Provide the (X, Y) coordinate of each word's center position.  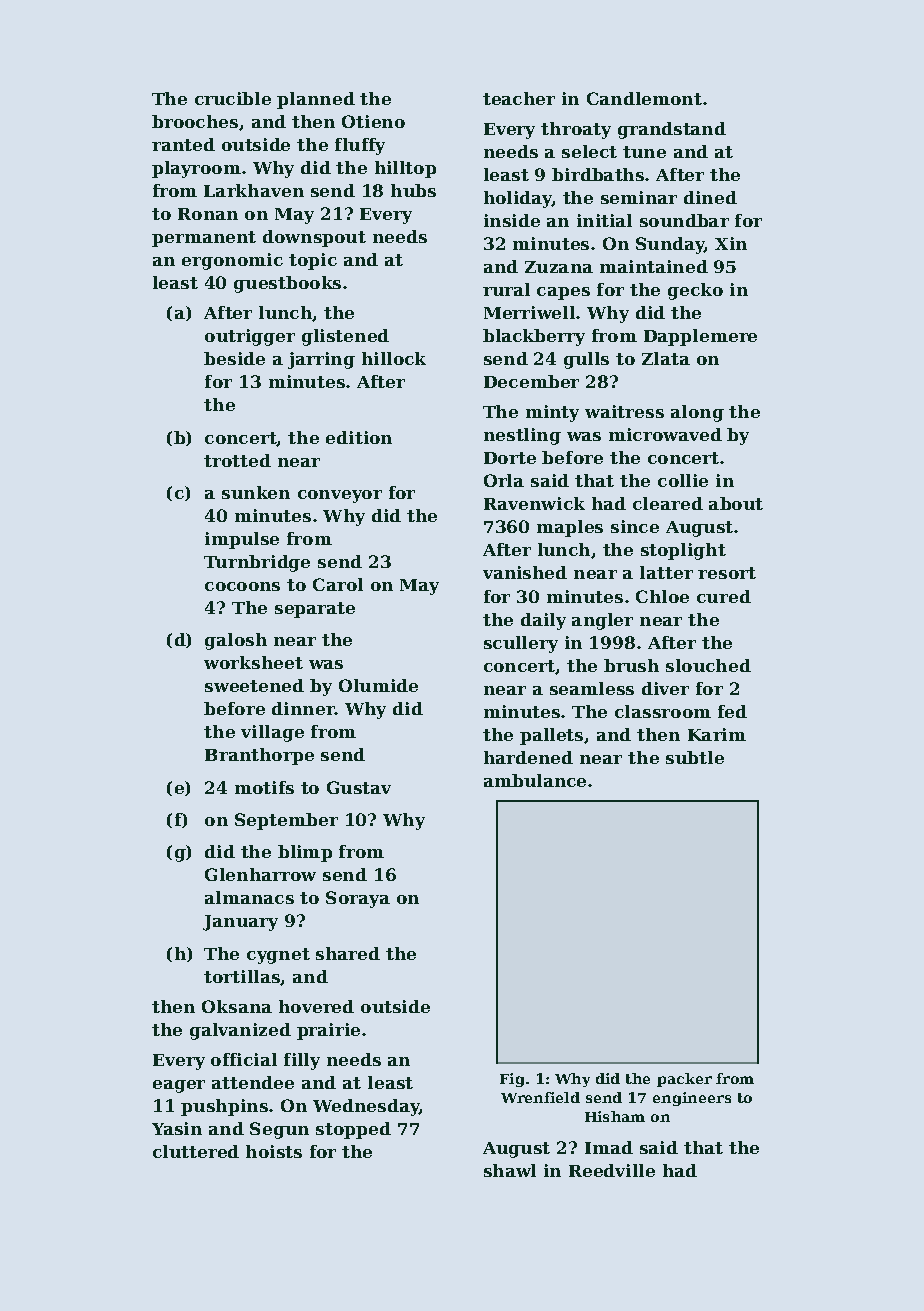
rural (506, 289)
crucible (233, 98)
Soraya (358, 899)
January (240, 923)
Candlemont (644, 98)
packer (684, 1080)
